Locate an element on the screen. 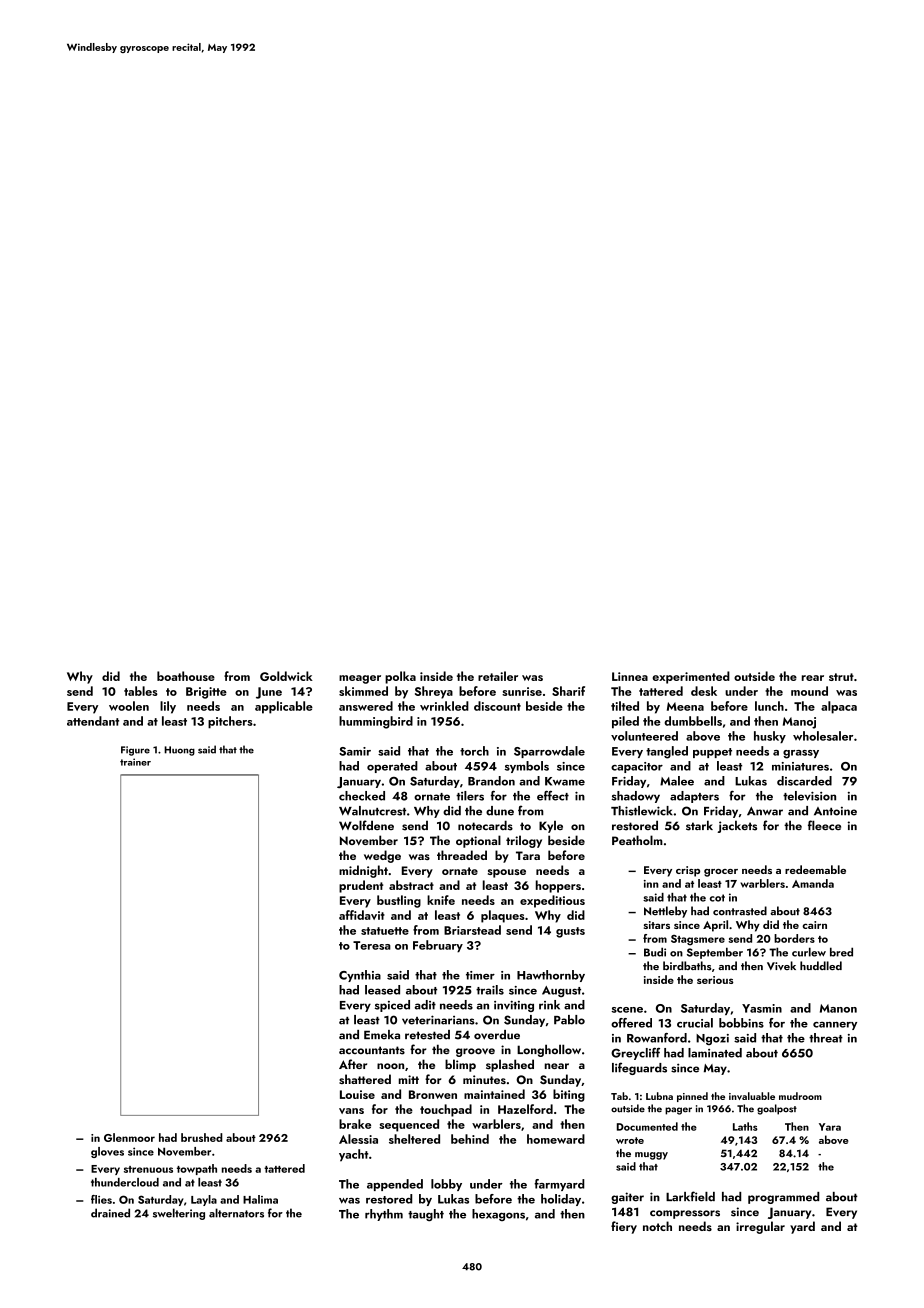  mudroom is located at coordinates (800, 1096).
